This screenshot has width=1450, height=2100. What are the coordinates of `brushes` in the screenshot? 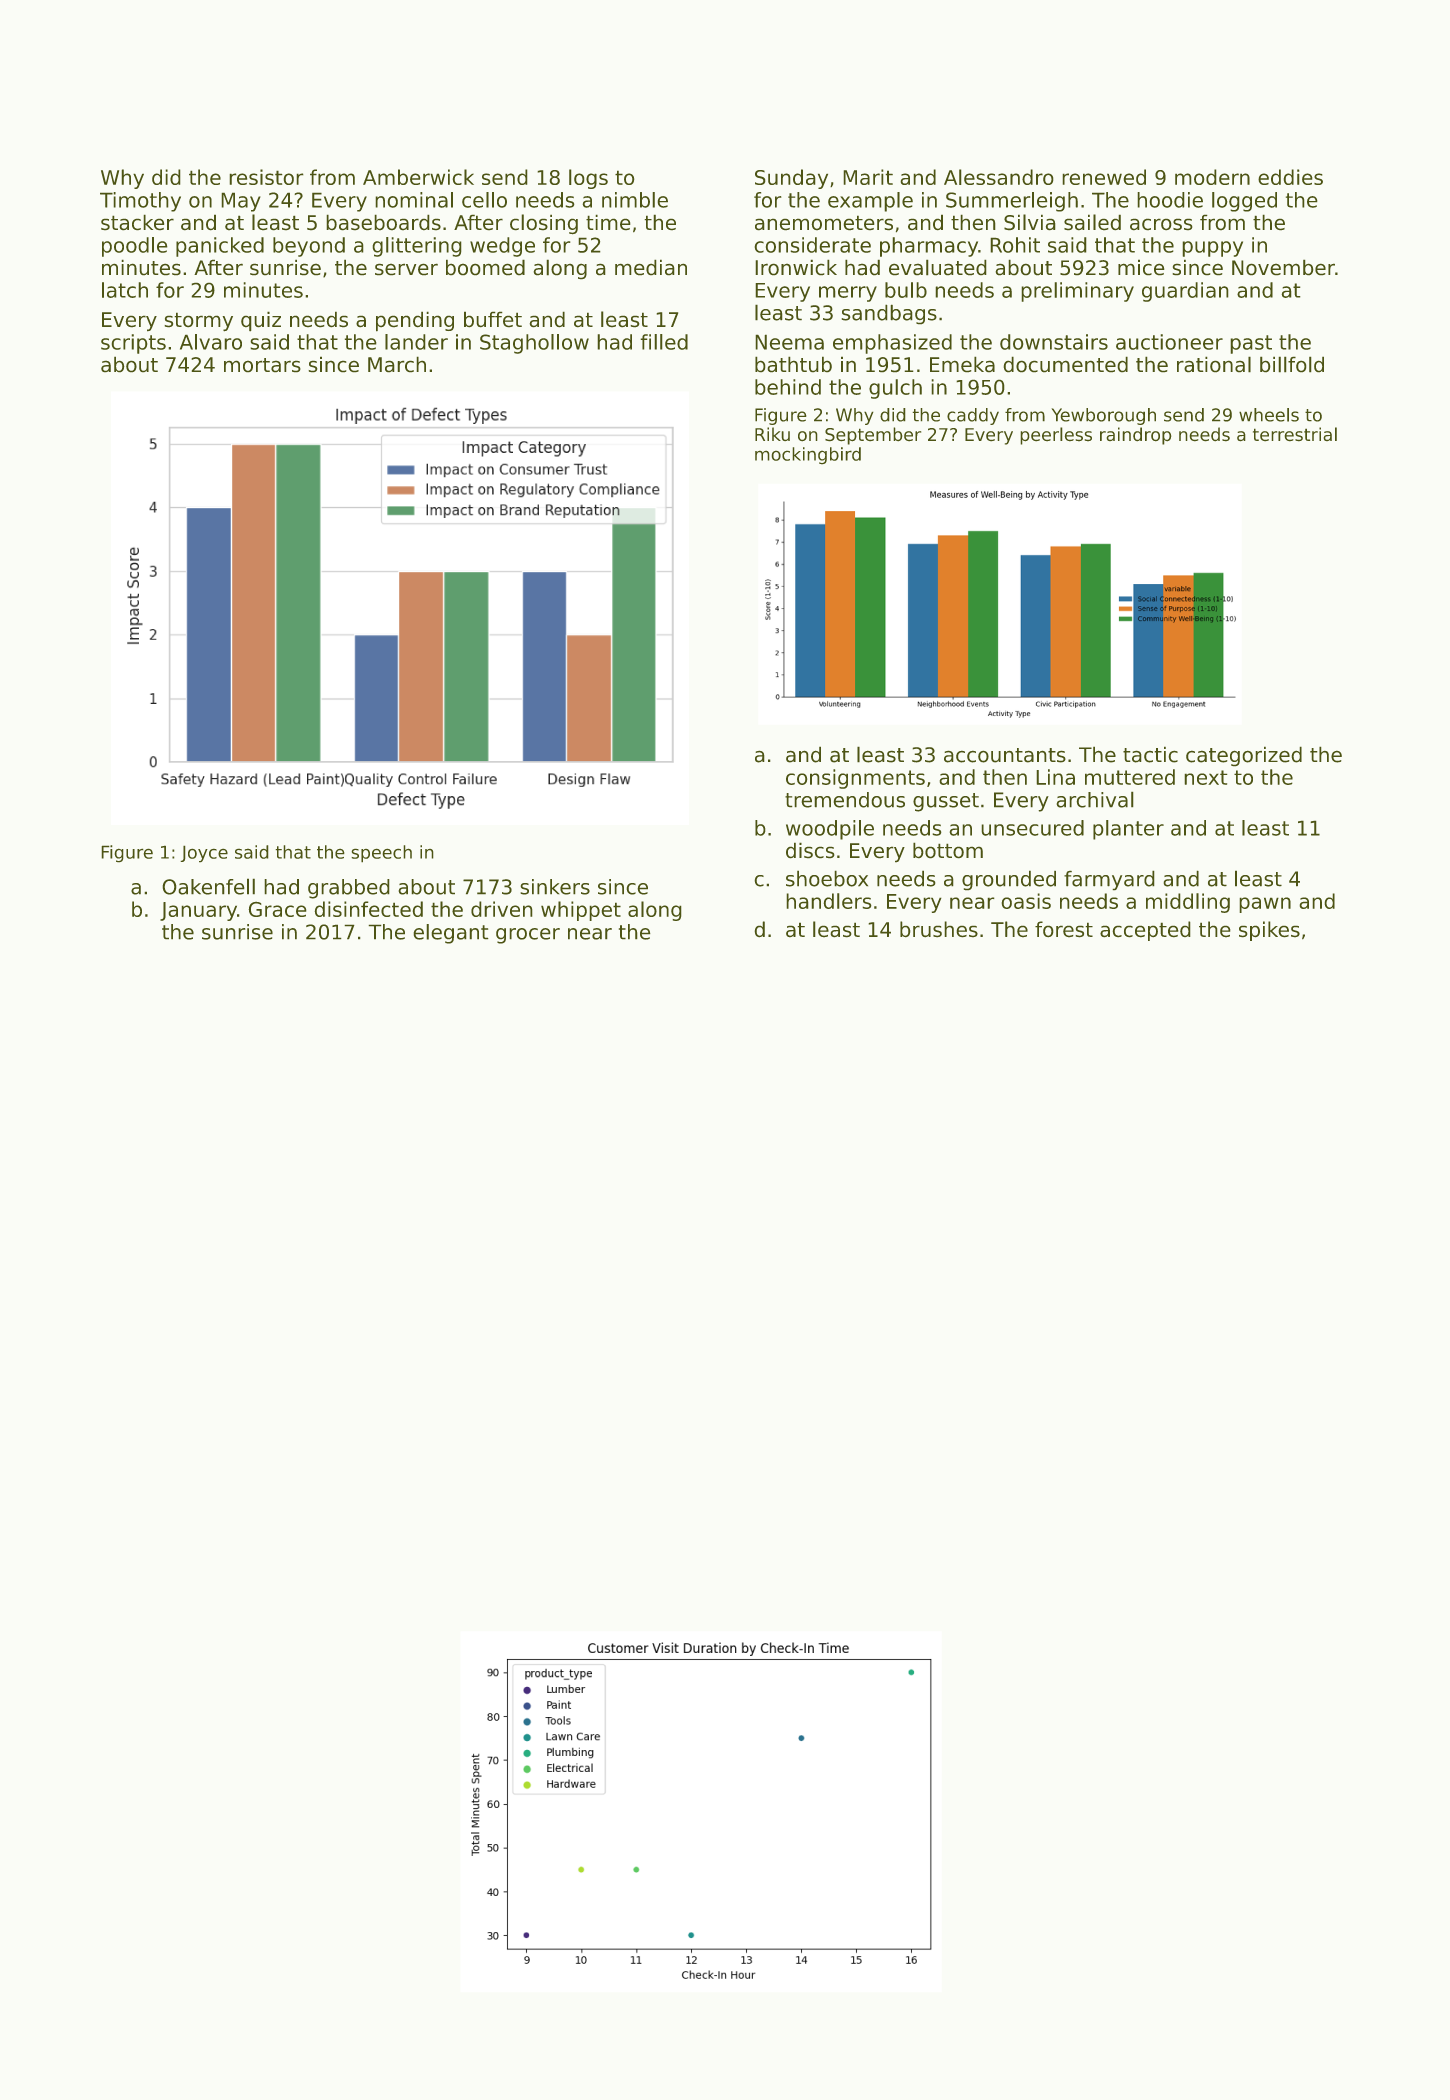 It's located at (939, 929).
